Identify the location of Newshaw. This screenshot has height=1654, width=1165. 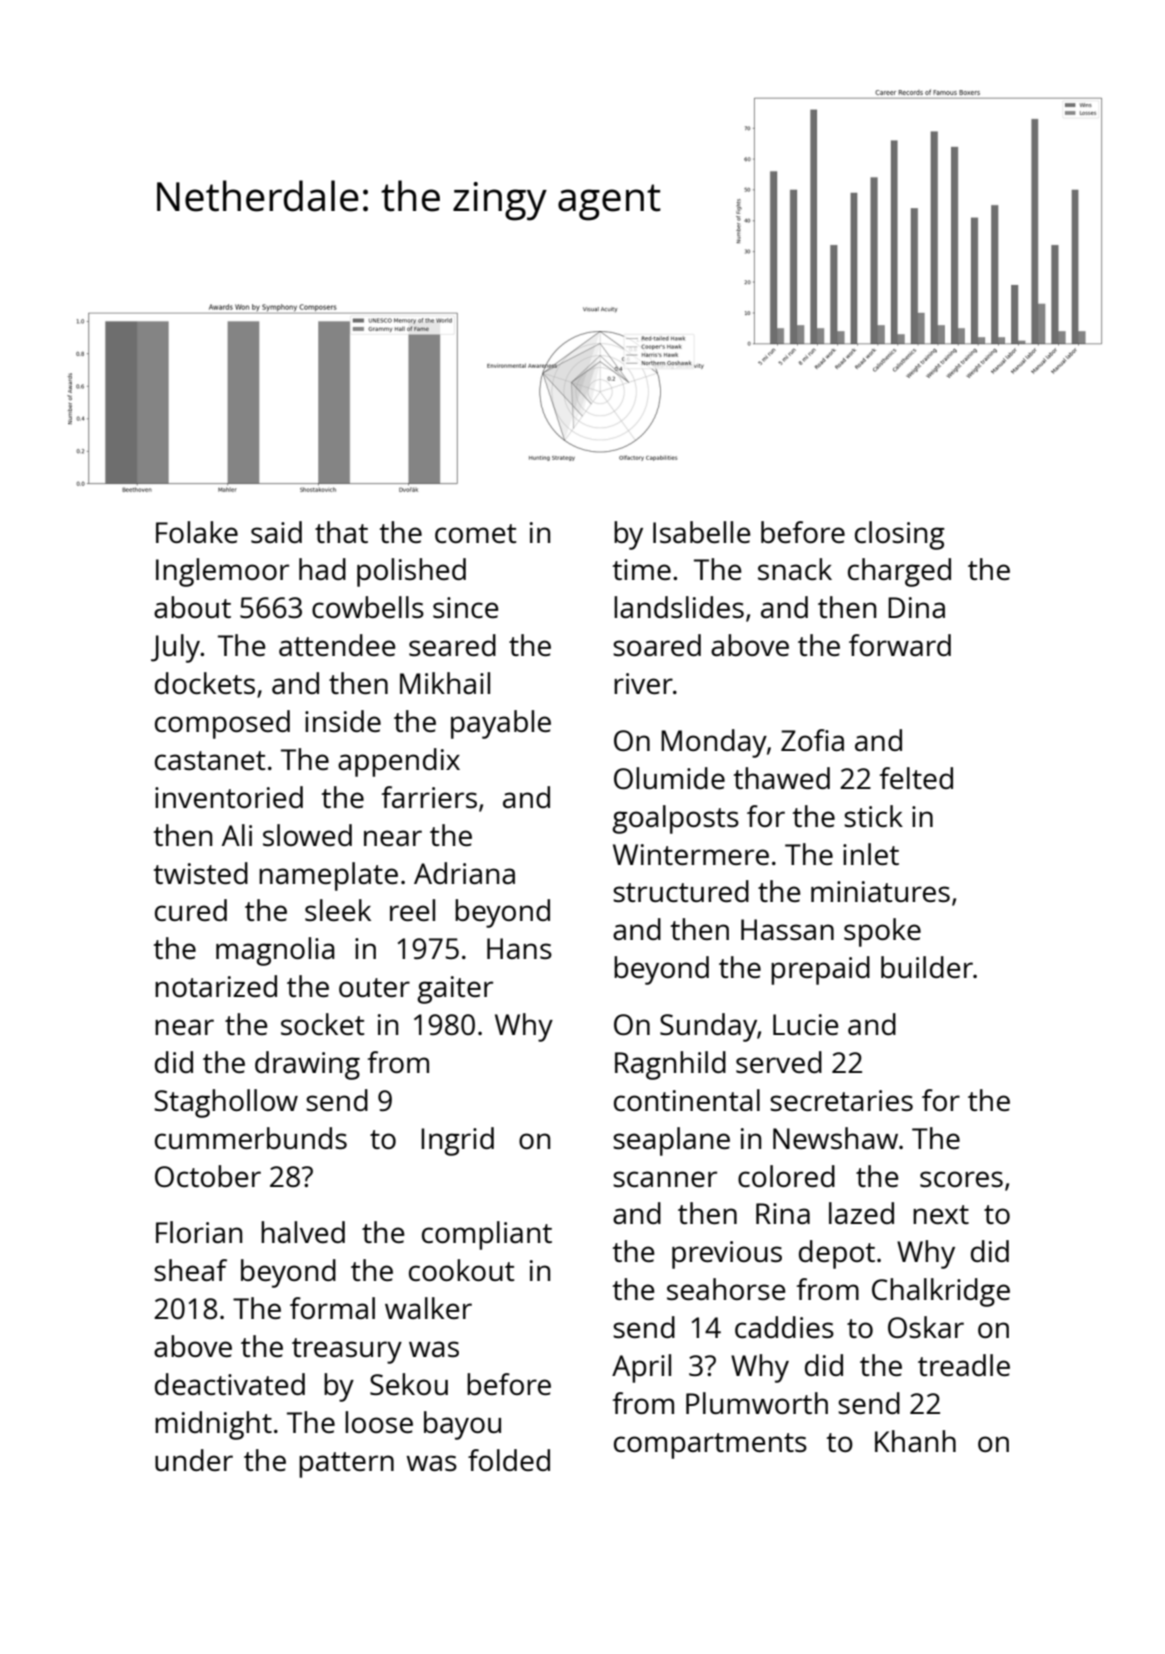
(835, 1138).
